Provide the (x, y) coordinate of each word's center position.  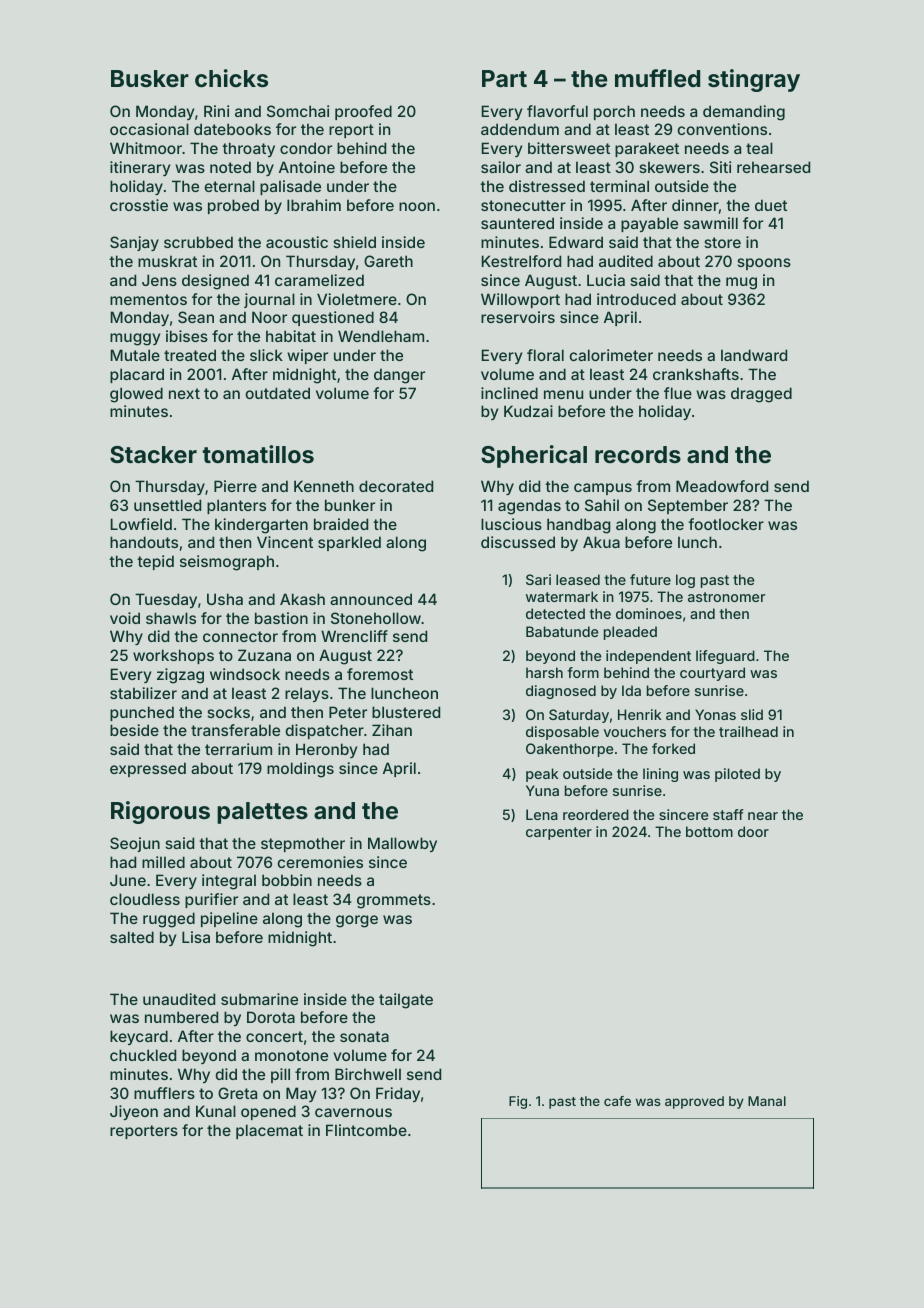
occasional (149, 129)
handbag (579, 526)
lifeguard (725, 657)
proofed (363, 112)
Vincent (285, 542)
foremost (380, 674)
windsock (245, 674)
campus (603, 489)
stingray (754, 80)
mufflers (164, 1093)
